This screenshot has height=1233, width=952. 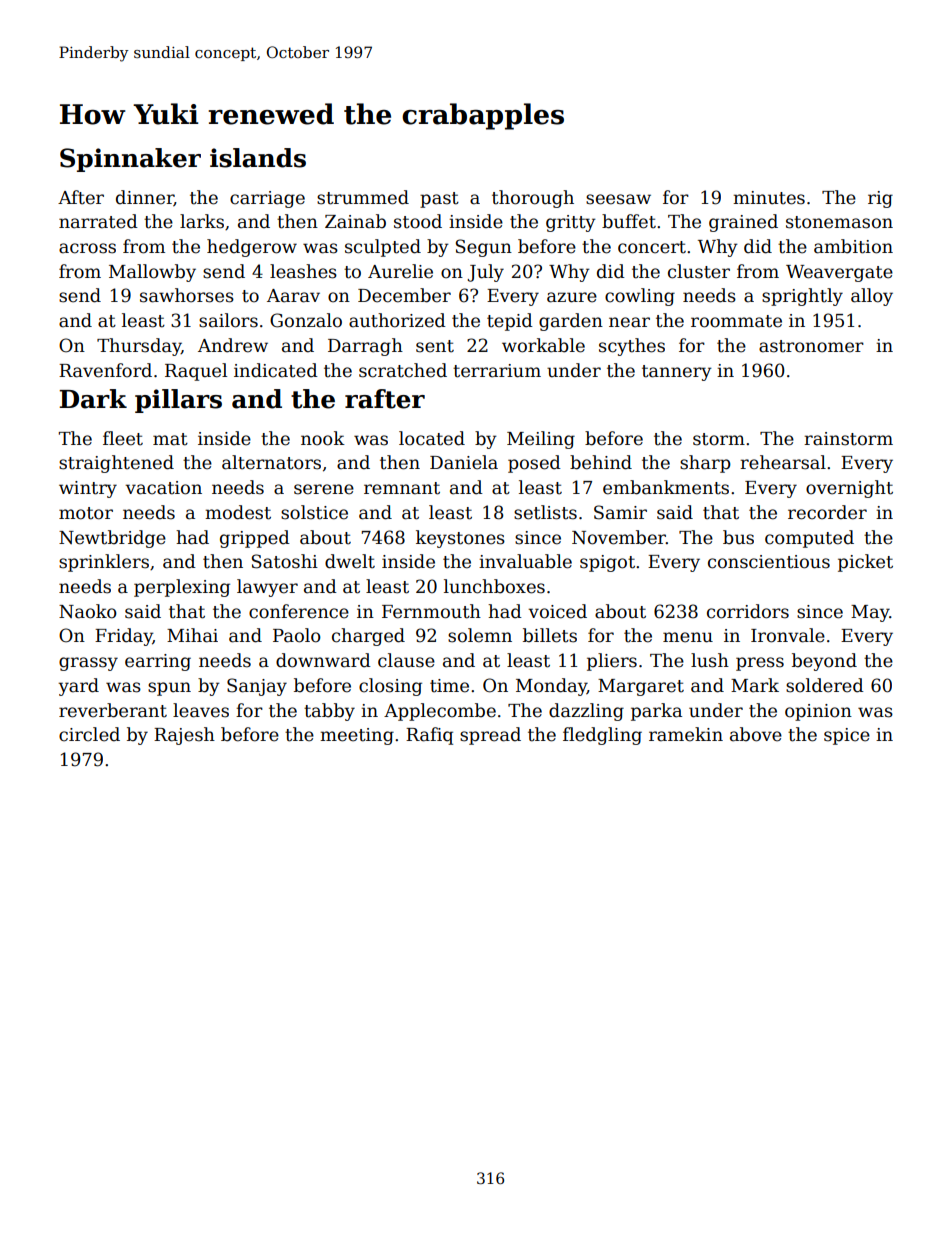 I want to click on vacation, so click(x=163, y=488).
